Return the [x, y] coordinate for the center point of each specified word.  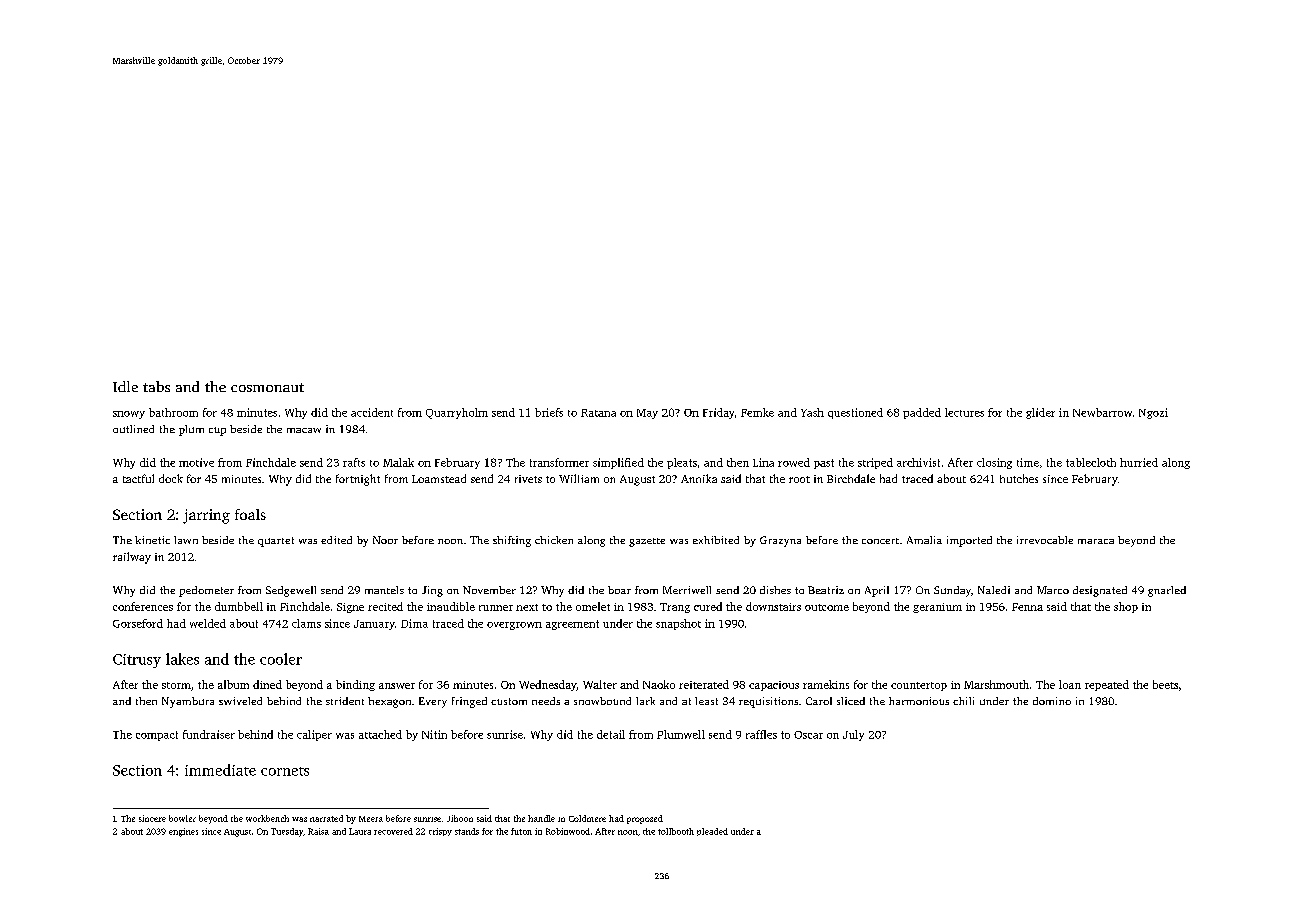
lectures [964, 412]
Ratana [598, 413]
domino [1052, 701]
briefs [549, 412]
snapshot [678, 624]
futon [521, 831]
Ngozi [1153, 413]
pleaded [712, 832]
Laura [360, 831]
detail [611, 734]
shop [1126, 607]
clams [306, 623]
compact [157, 736]
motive [196, 462]
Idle [125, 386]
